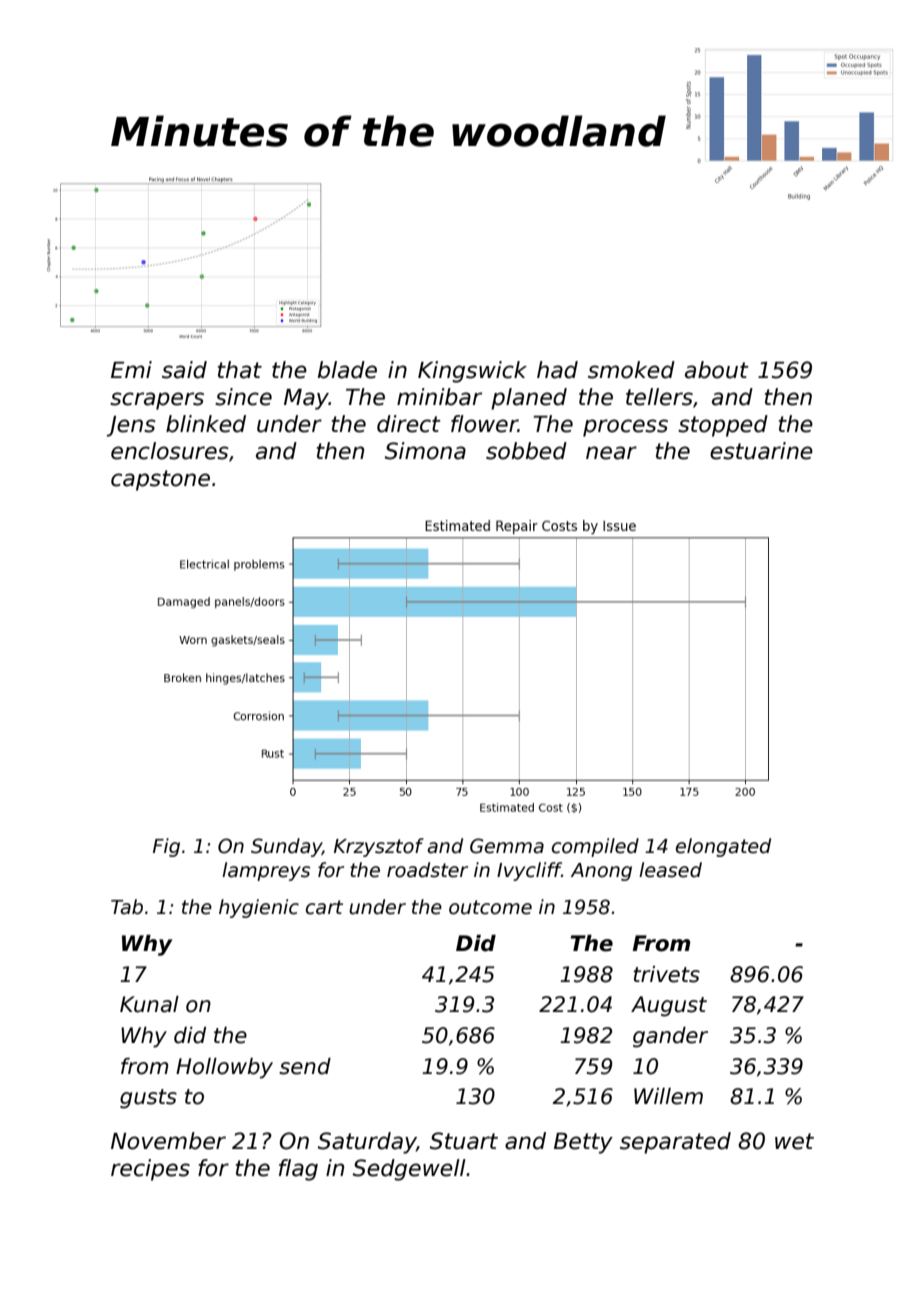 This screenshot has width=924, height=1311. I want to click on cart, so click(324, 907).
